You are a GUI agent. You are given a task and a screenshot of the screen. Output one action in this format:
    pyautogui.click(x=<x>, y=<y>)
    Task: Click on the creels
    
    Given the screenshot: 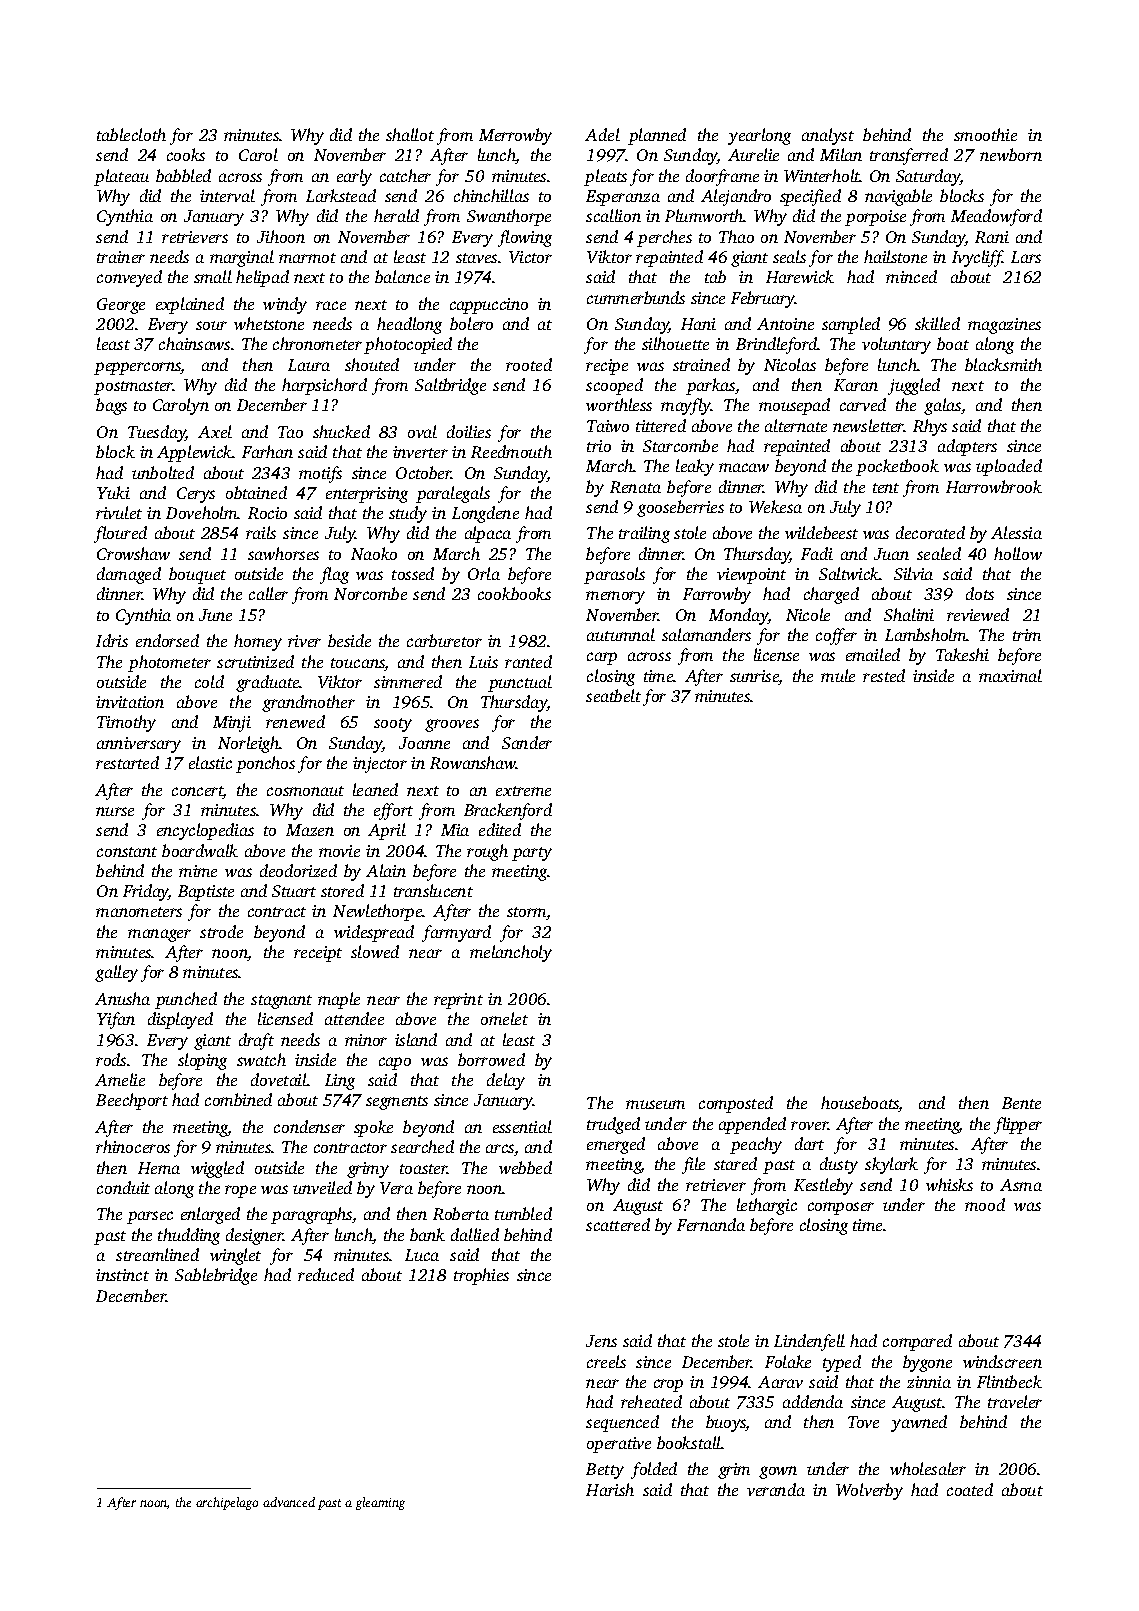 What is the action you would take?
    pyautogui.click(x=606, y=1361)
